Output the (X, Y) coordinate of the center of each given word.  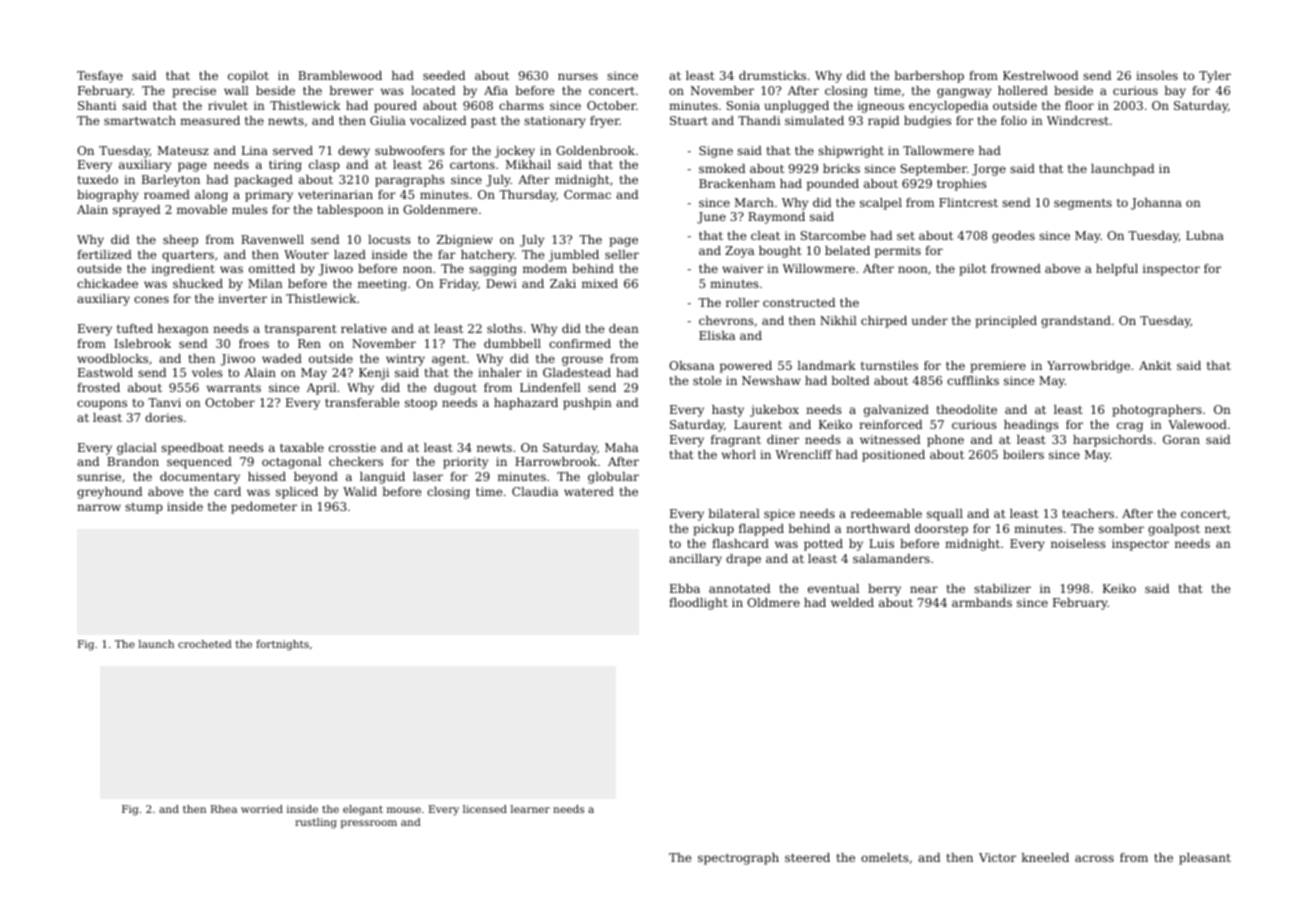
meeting (382, 285)
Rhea (224, 809)
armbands (982, 602)
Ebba (685, 588)
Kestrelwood (1040, 75)
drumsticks (772, 75)
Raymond (776, 218)
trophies (962, 185)
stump (144, 508)
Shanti (97, 105)
